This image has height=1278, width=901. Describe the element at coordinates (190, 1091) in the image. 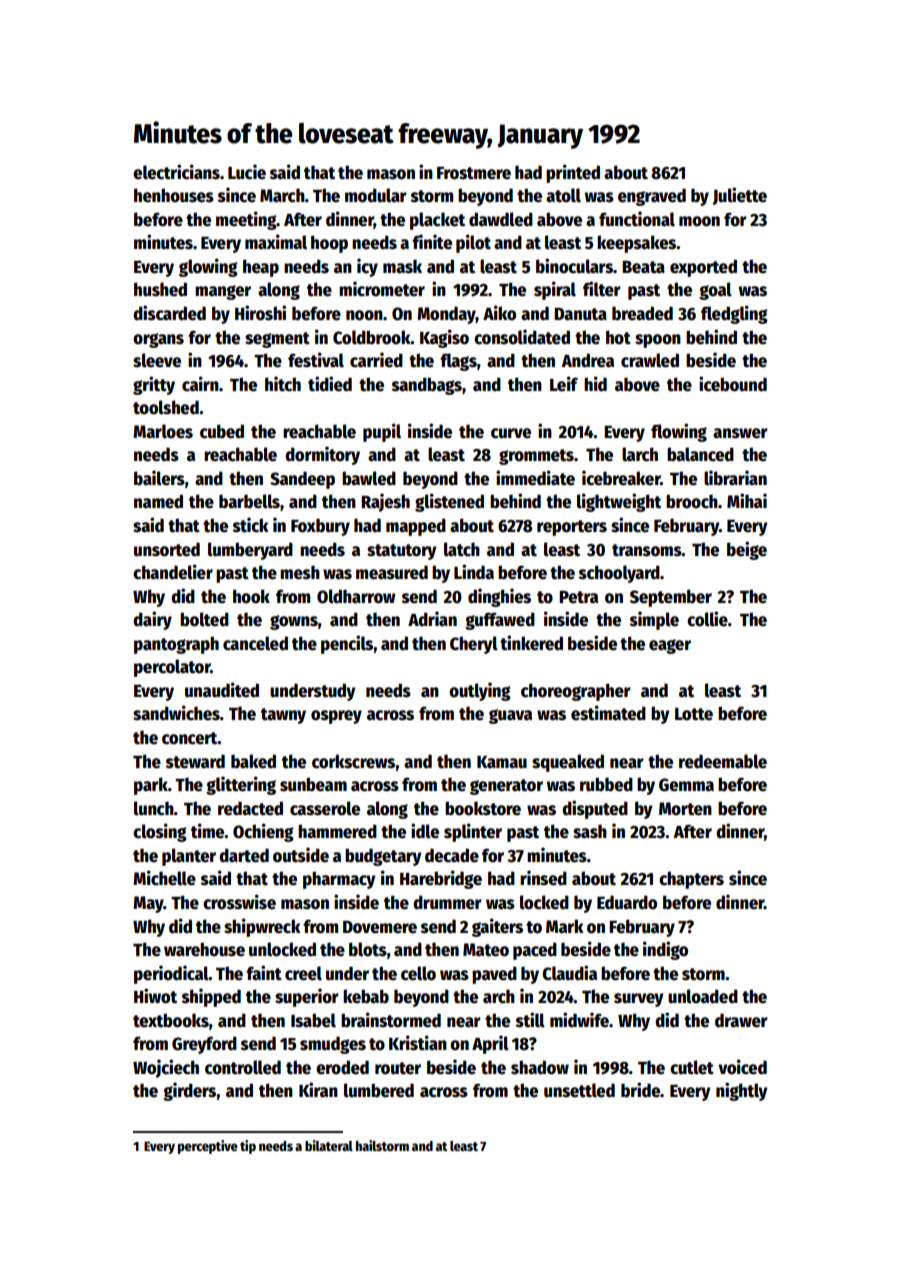

I see `girders` at that location.
